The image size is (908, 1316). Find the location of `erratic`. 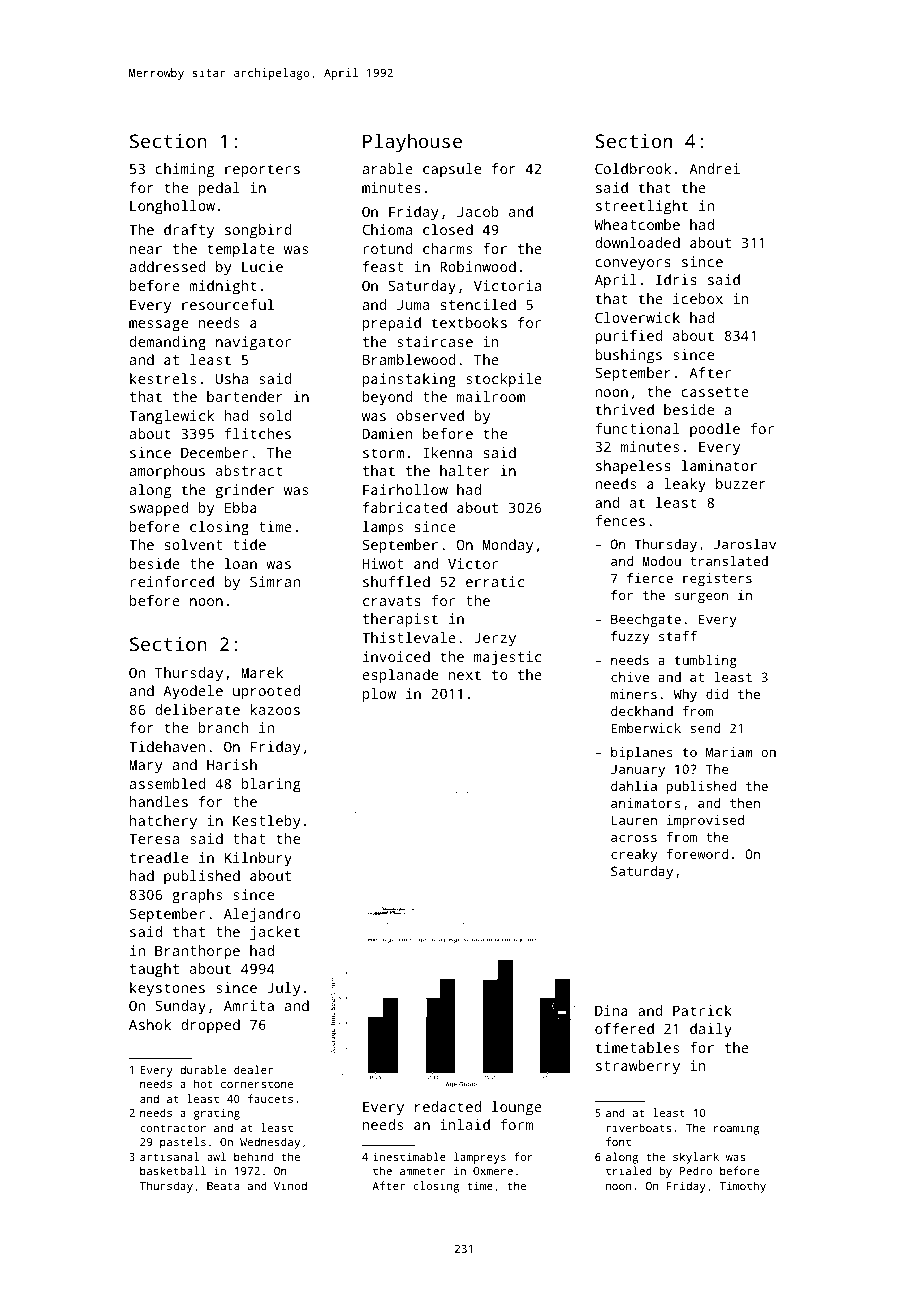

erratic is located at coordinates (495, 581).
